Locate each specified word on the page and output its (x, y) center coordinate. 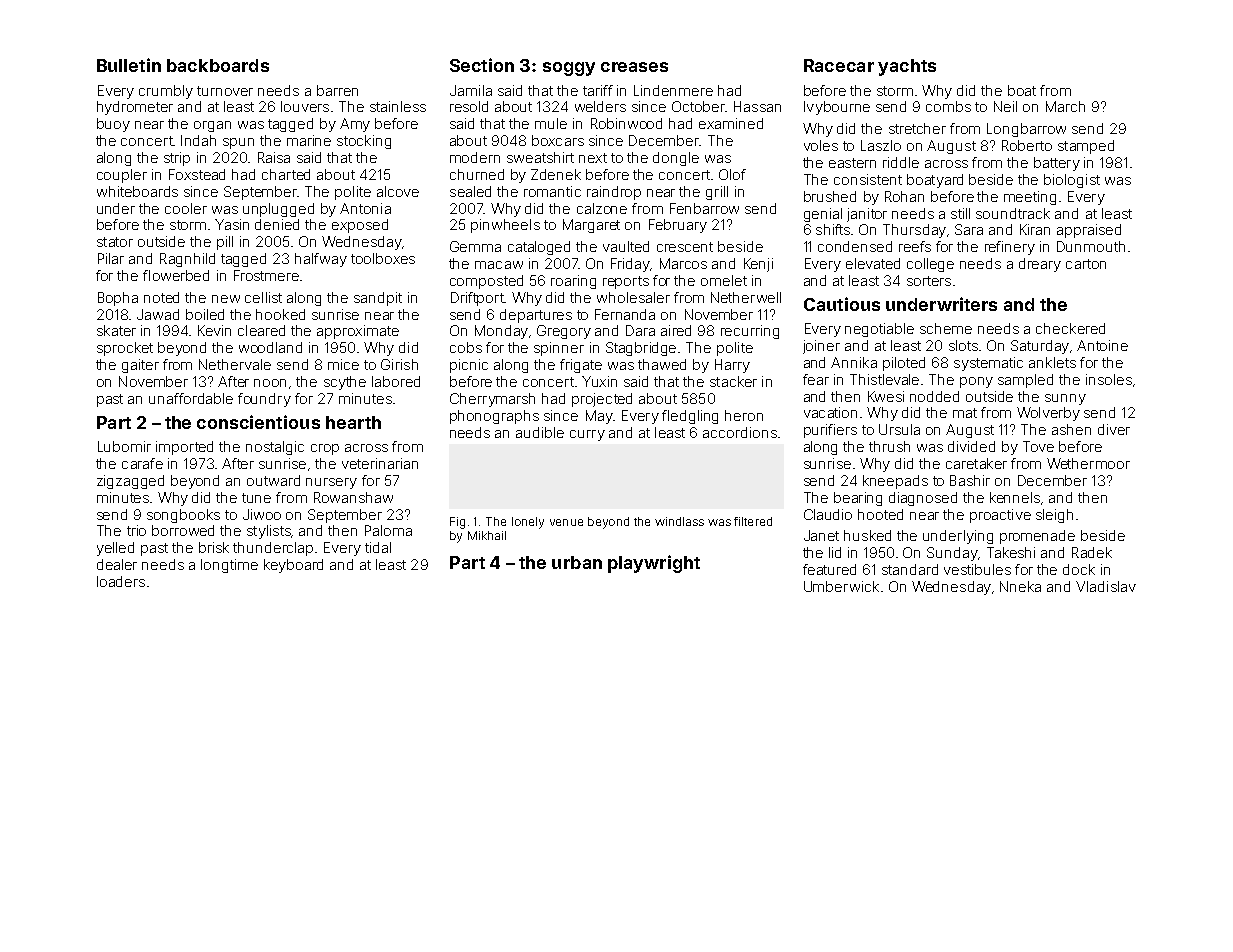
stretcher (917, 128)
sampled (1025, 381)
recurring (750, 332)
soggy (569, 69)
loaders (121, 581)
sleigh (1054, 516)
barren (337, 90)
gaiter (140, 366)
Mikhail (487, 535)
